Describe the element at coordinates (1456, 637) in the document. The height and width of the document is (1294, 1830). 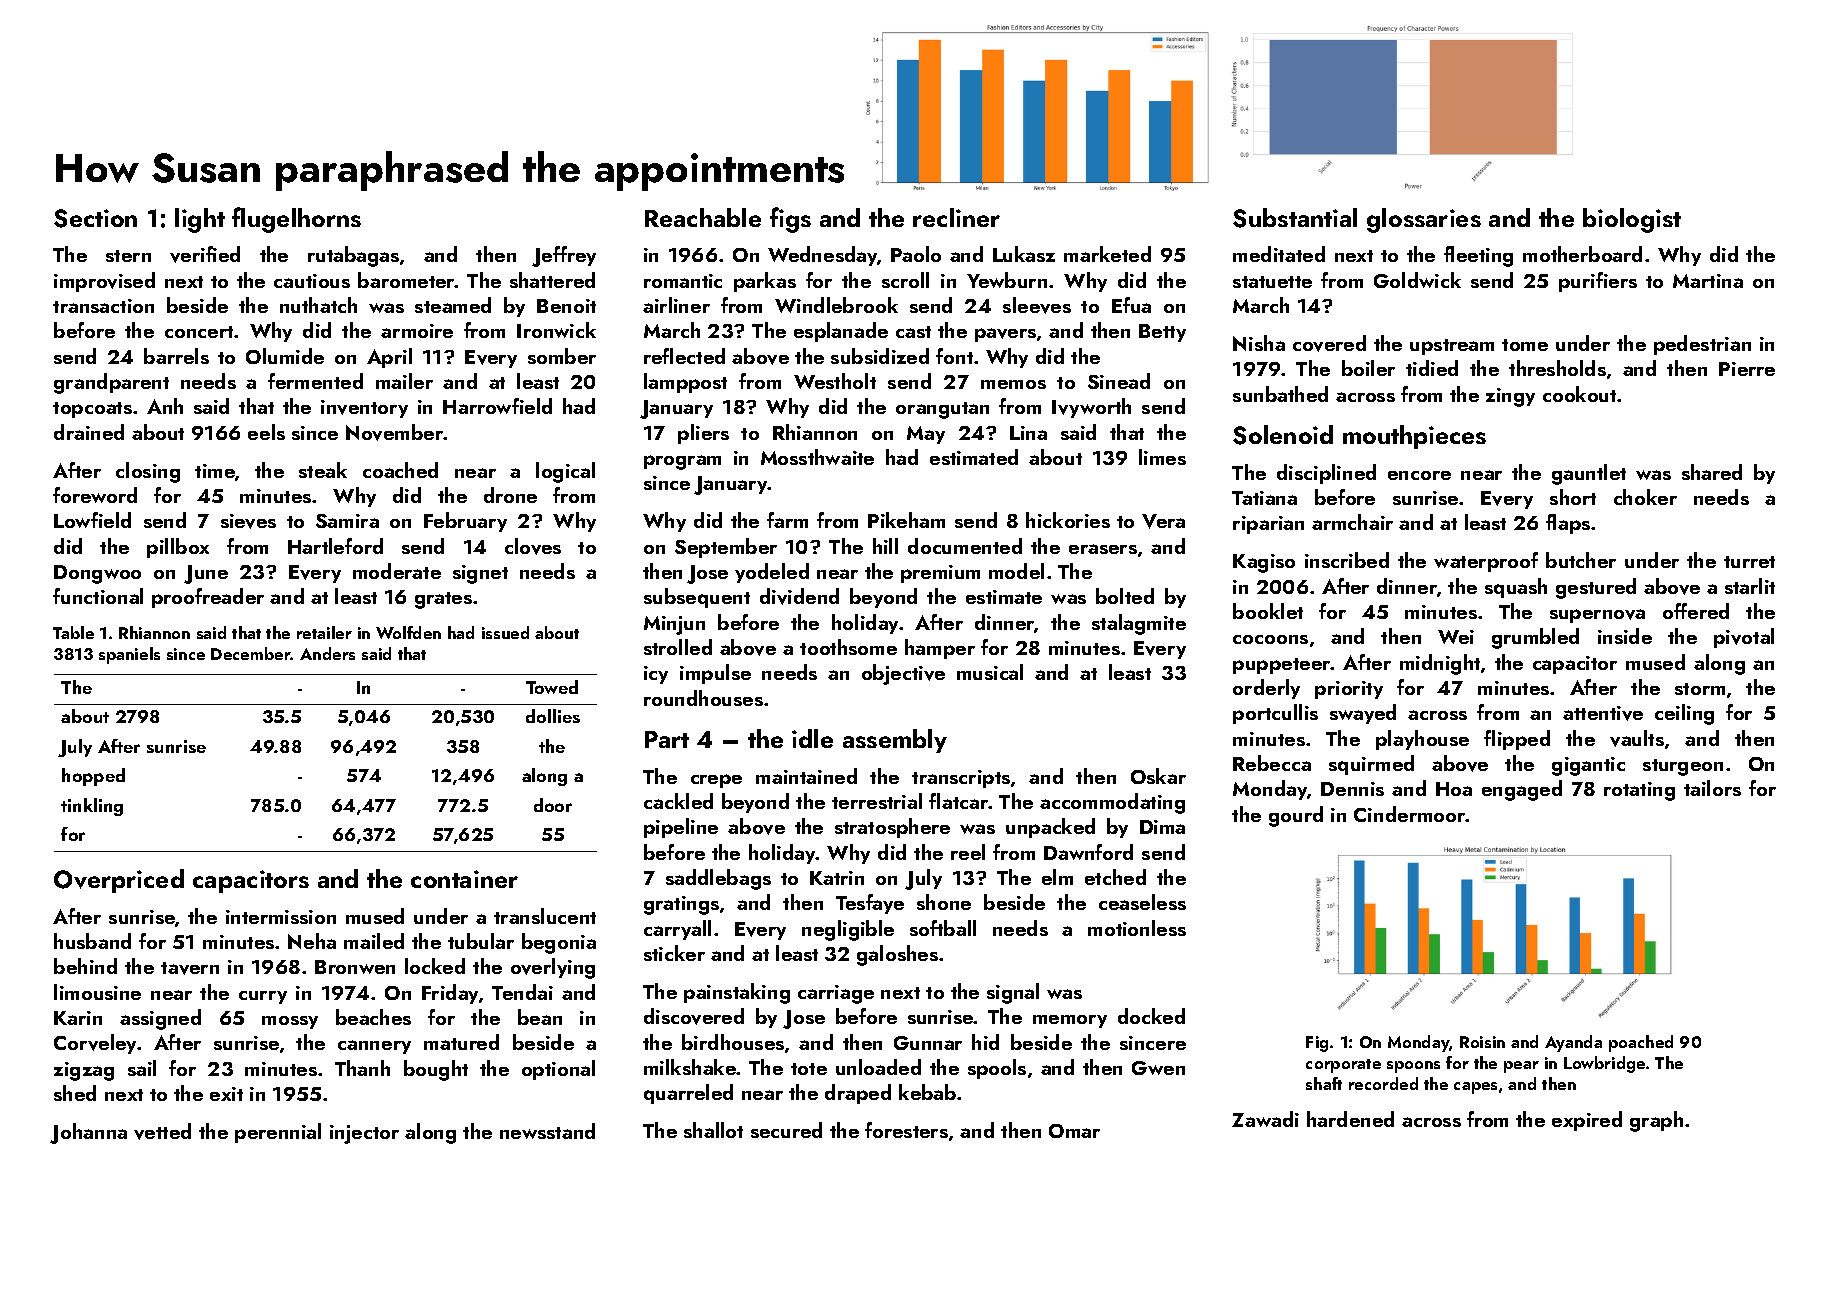
I see `Wei` at that location.
